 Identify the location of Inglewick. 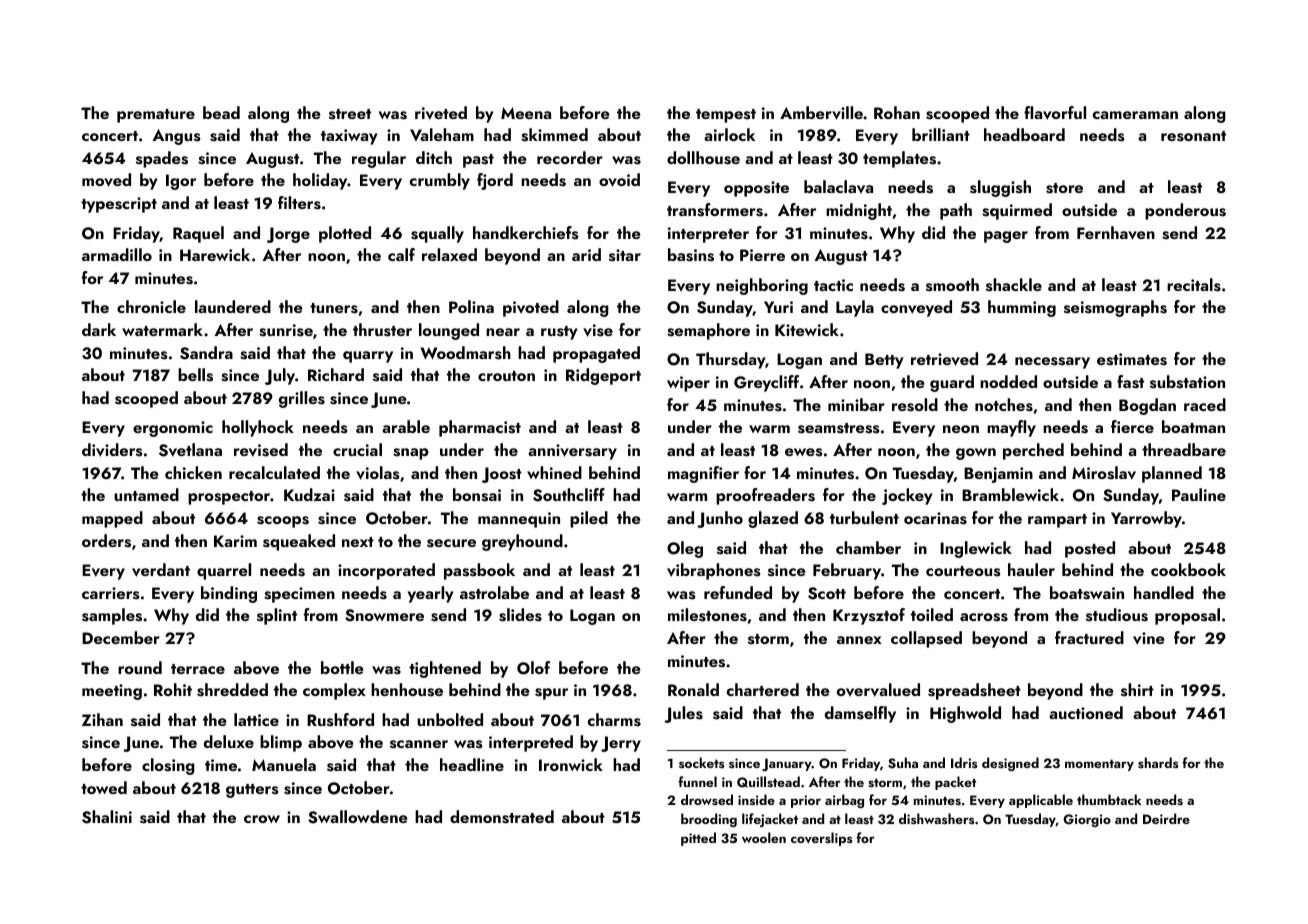
(976, 549).
